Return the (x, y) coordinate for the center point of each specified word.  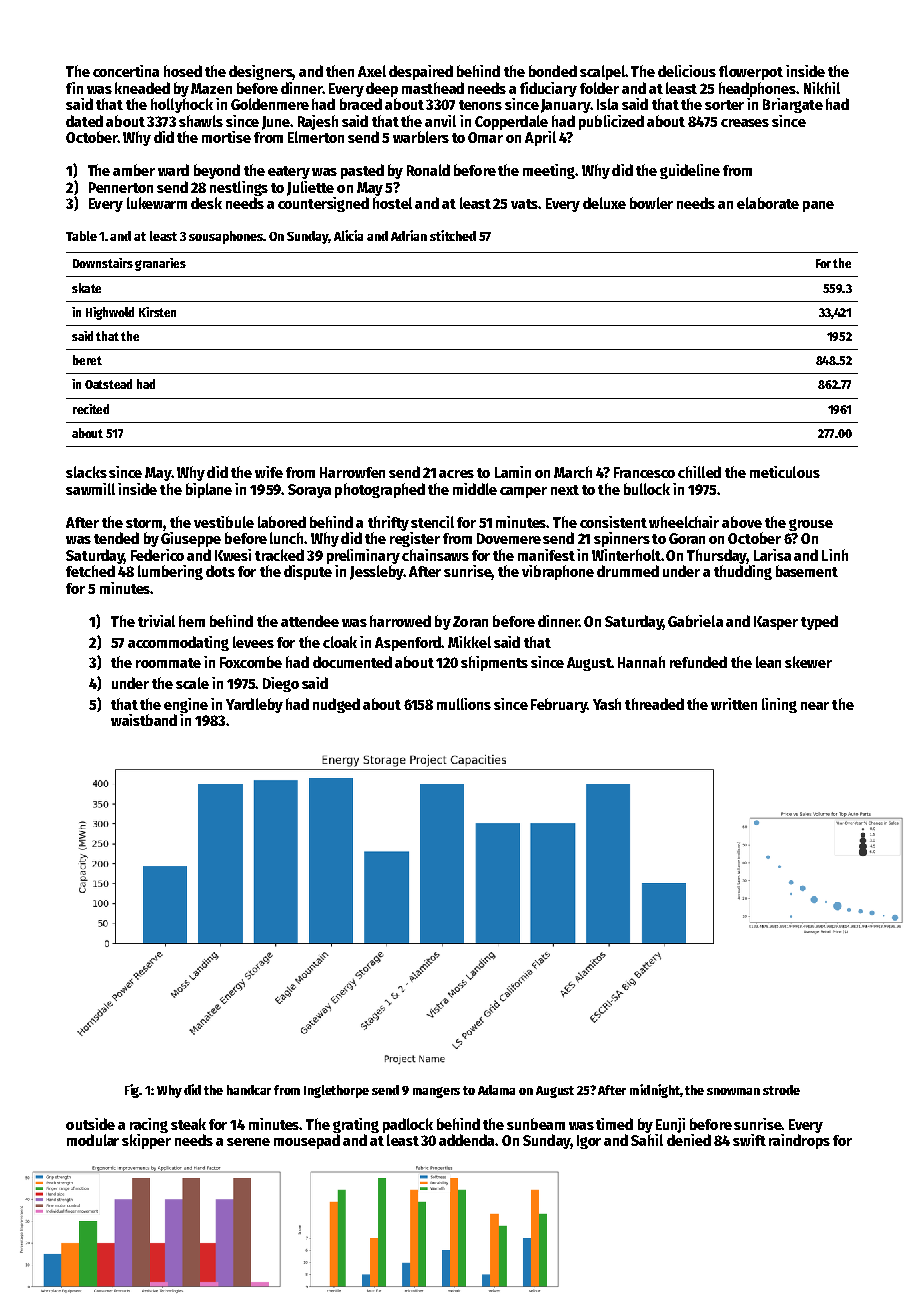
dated (84, 121)
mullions (464, 704)
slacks (86, 472)
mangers (436, 1092)
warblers (421, 137)
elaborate (768, 203)
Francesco (644, 472)
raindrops (799, 1141)
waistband (144, 720)
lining (779, 705)
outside (90, 1124)
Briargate (793, 105)
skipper (146, 1141)
